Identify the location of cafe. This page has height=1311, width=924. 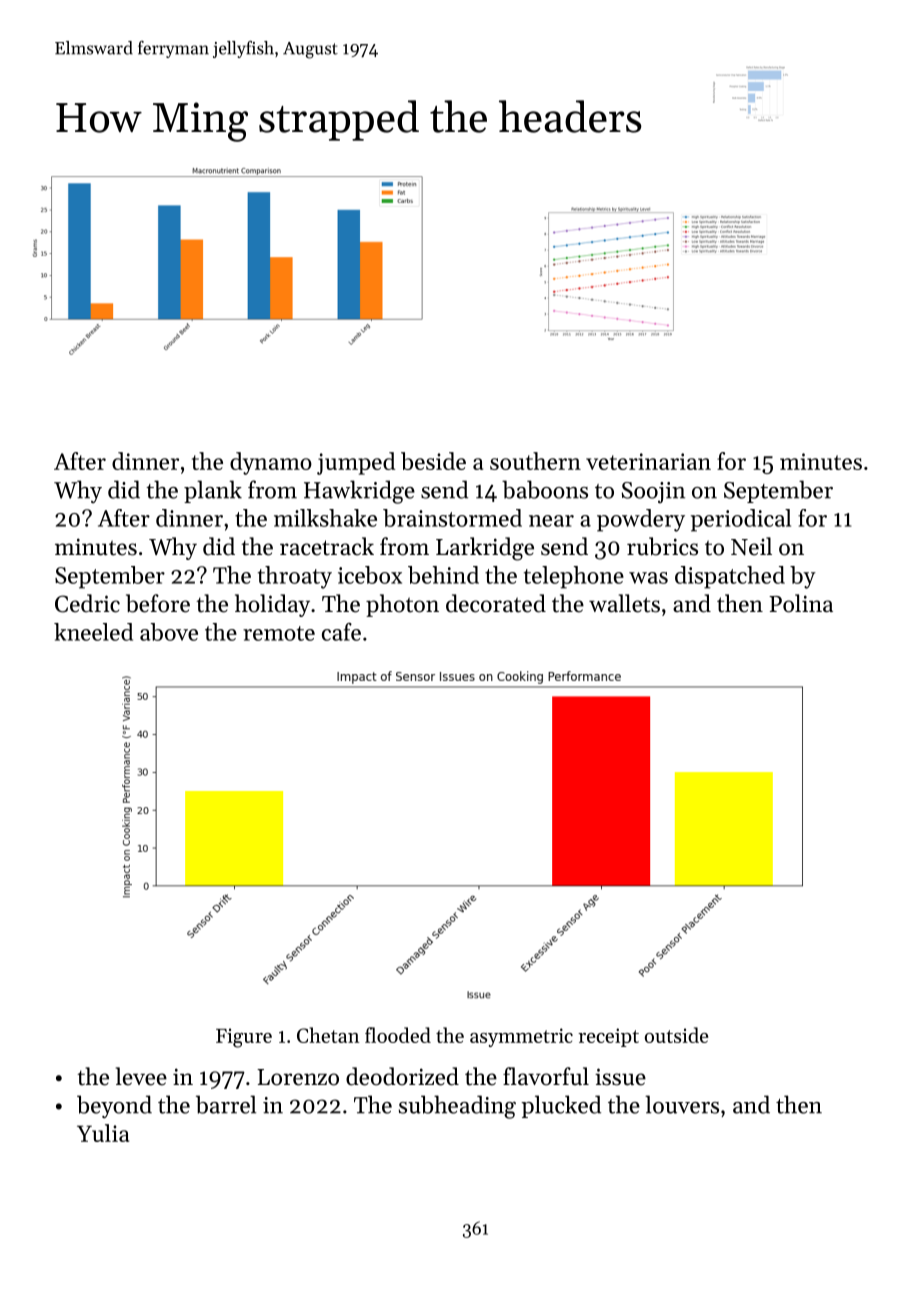
(341, 632).
